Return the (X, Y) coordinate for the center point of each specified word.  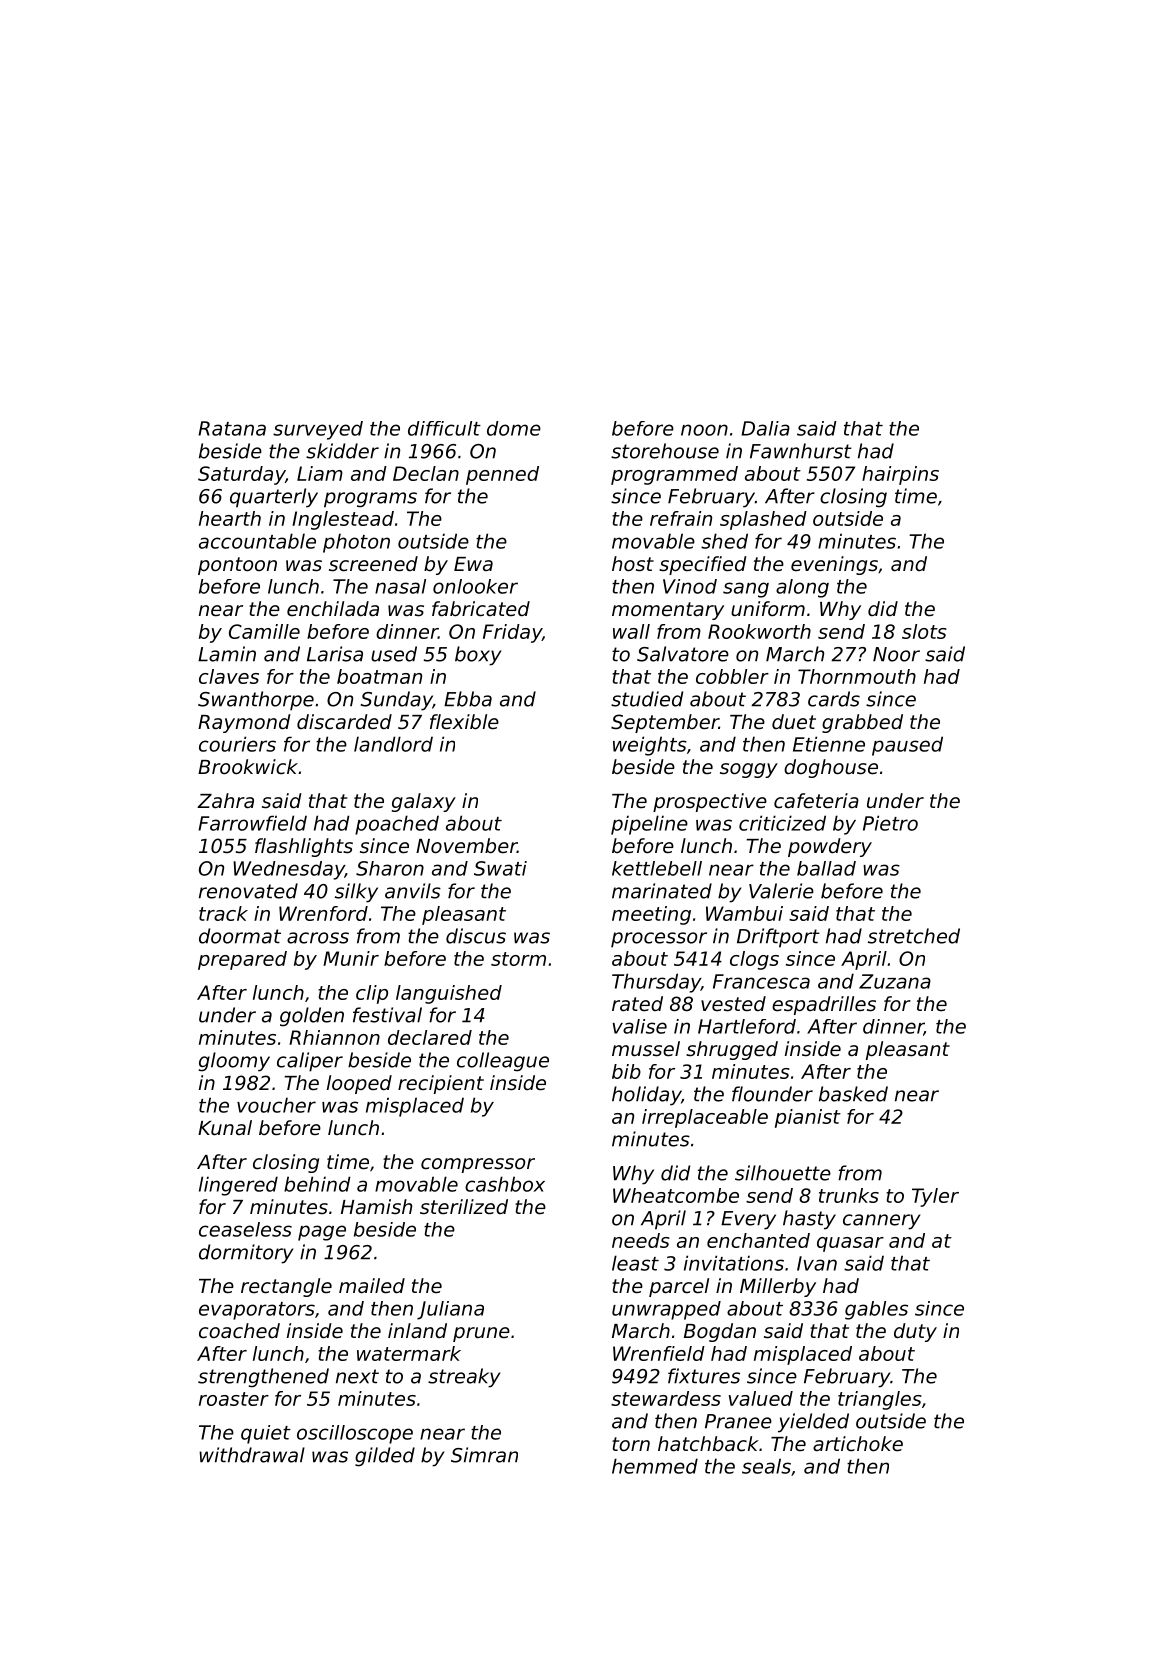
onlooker (475, 586)
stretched (914, 936)
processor (659, 940)
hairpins (900, 475)
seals (766, 1466)
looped (359, 1084)
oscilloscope (355, 1434)
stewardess (666, 1398)
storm (518, 959)
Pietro (890, 823)
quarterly (274, 498)
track (223, 913)
